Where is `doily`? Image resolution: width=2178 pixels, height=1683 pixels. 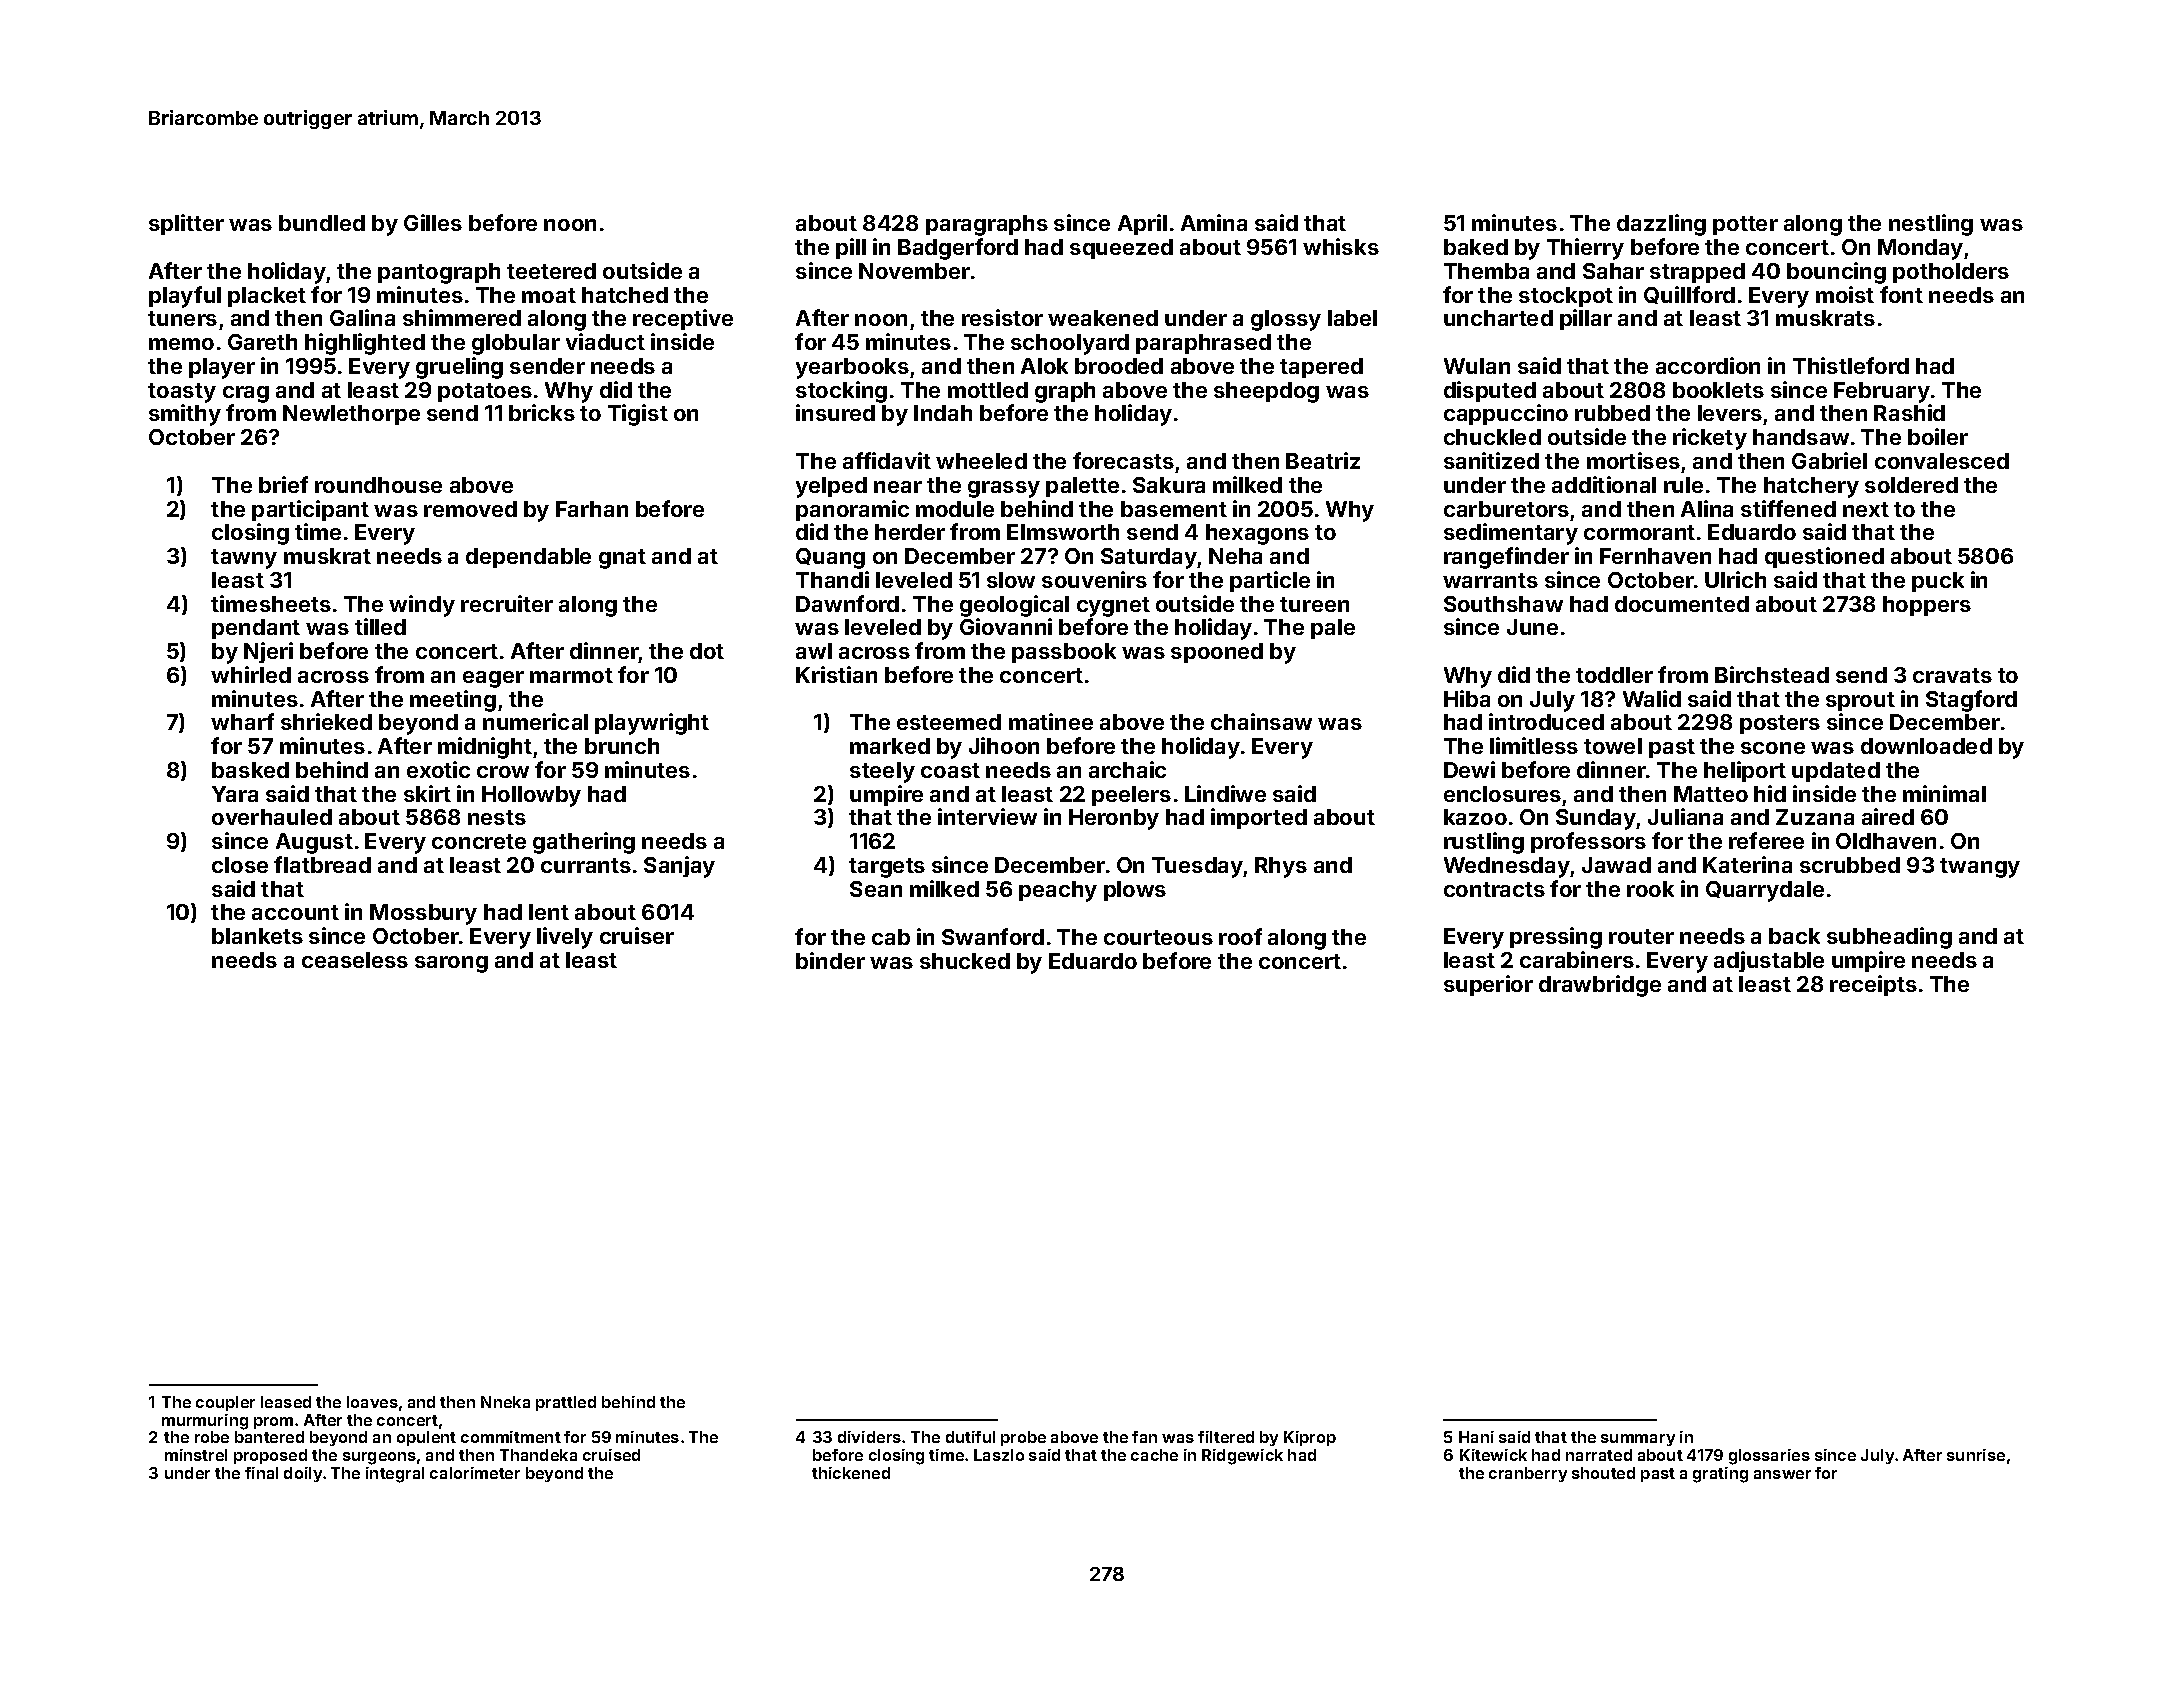
doily is located at coordinates (303, 1474).
